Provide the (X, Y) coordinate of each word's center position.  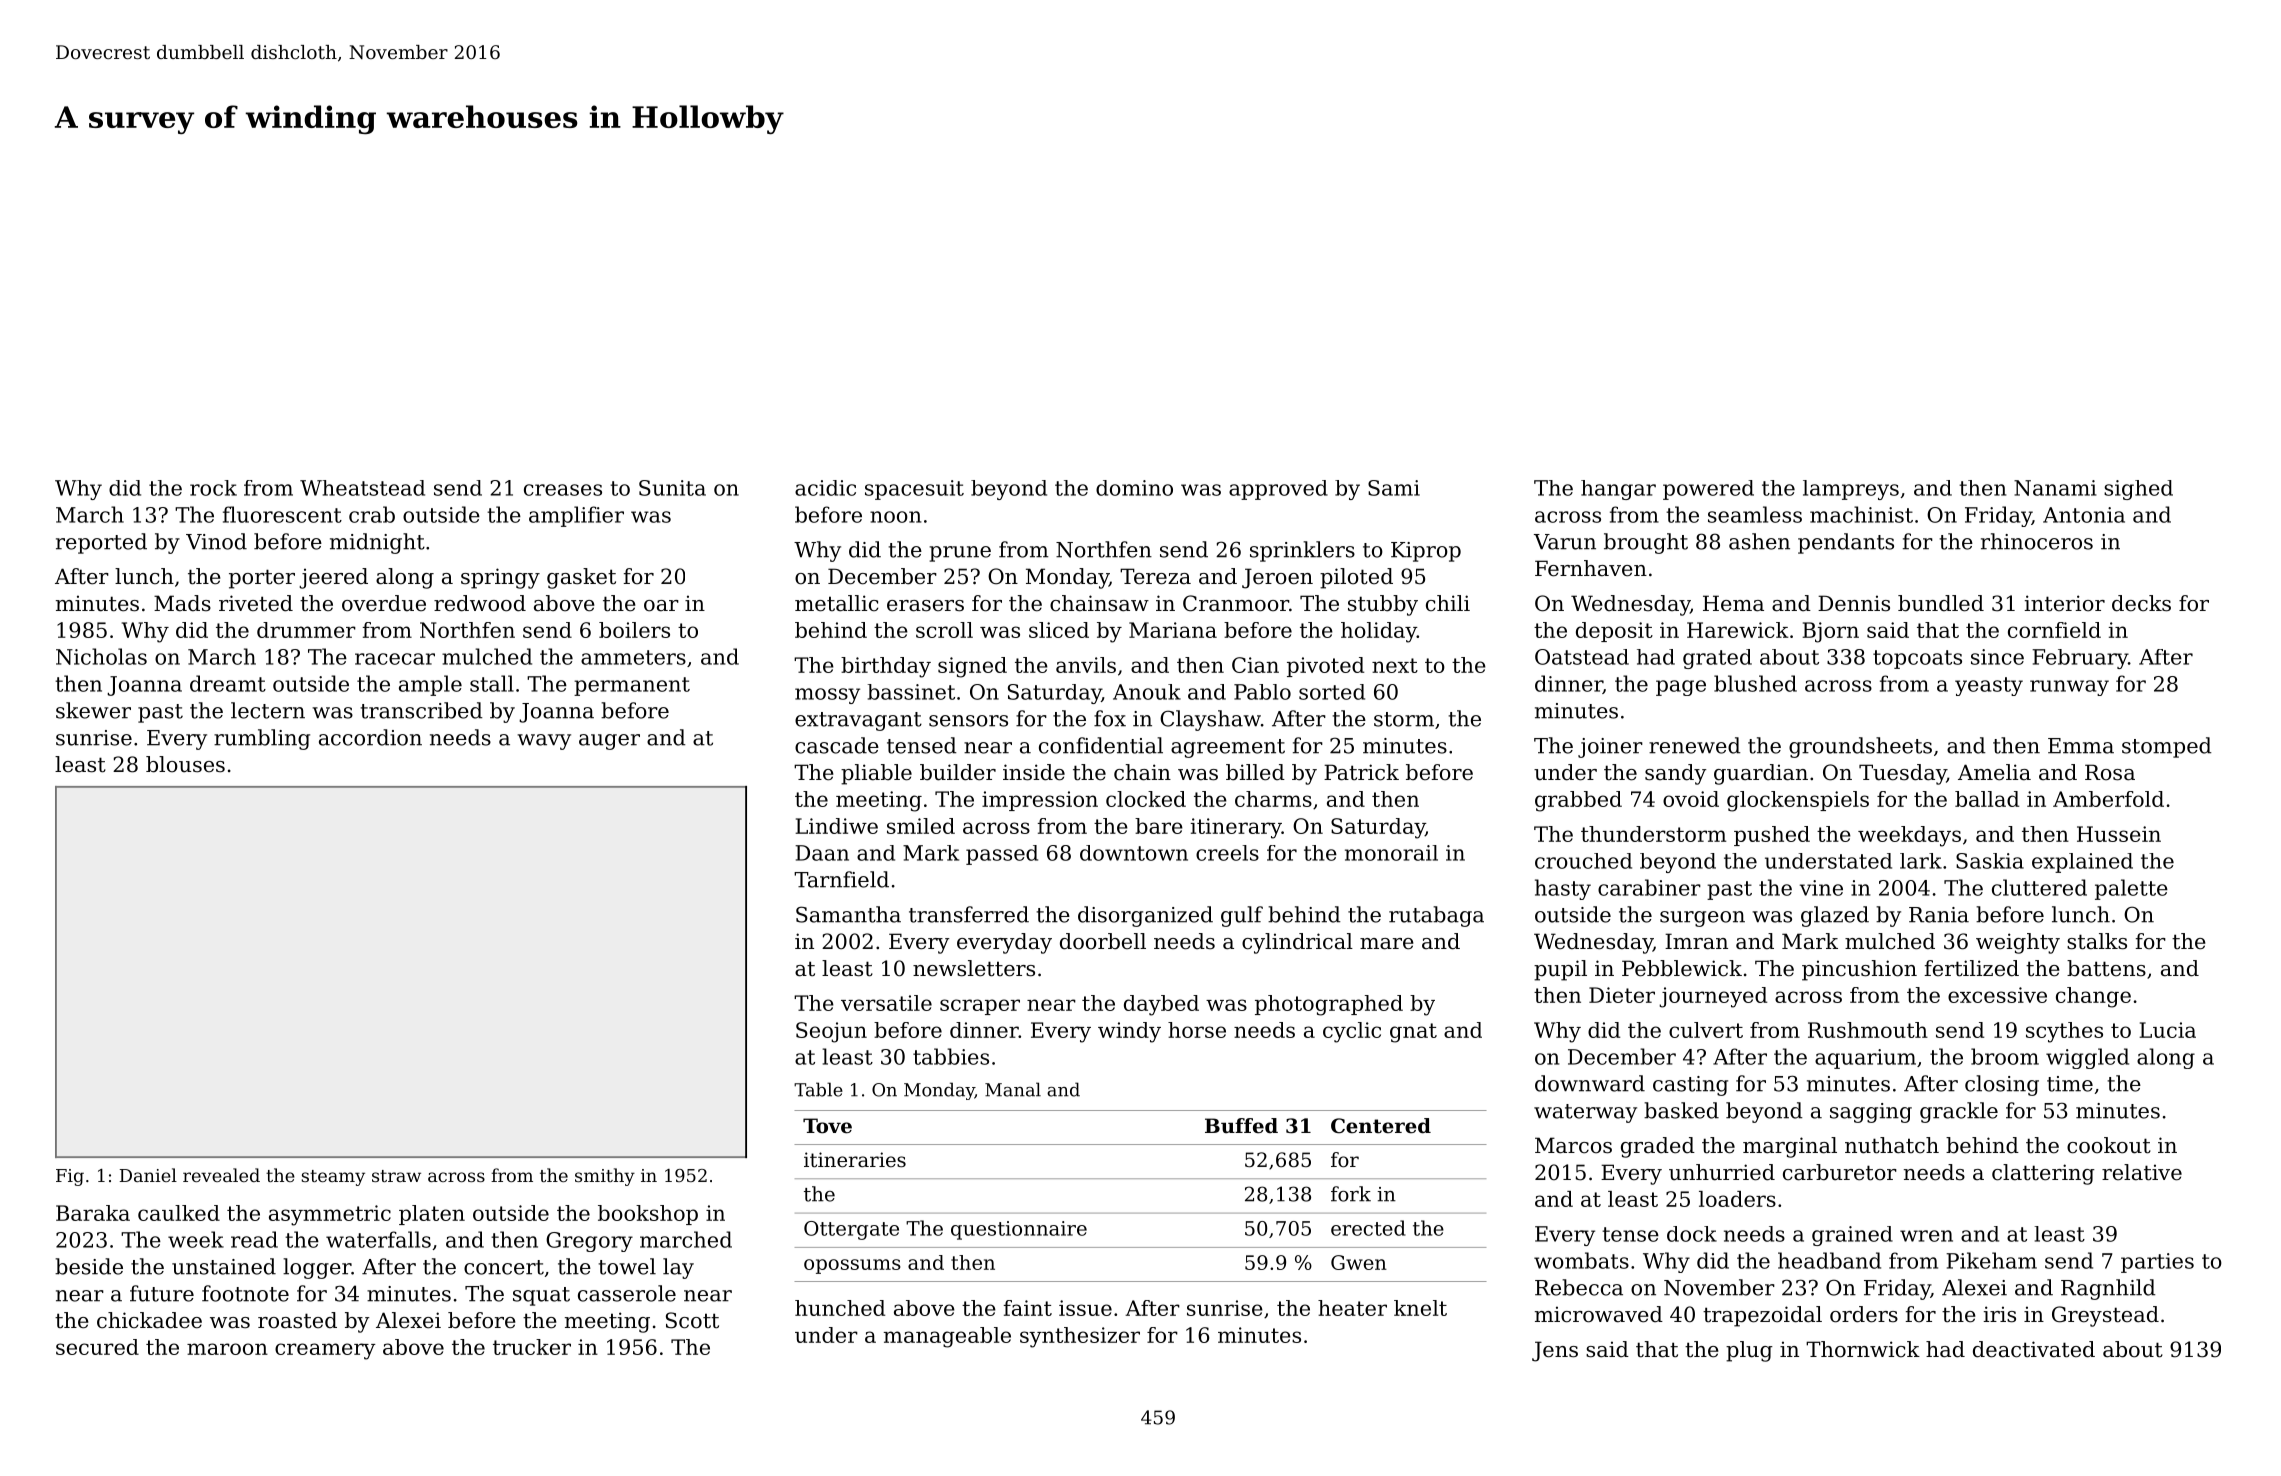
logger (317, 1268)
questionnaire (1019, 1230)
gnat (1413, 1033)
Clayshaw (1210, 720)
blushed (1755, 683)
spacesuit (914, 490)
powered (1708, 490)
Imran (1696, 941)
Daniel (148, 1175)
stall (492, 683)
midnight (377, 543)
